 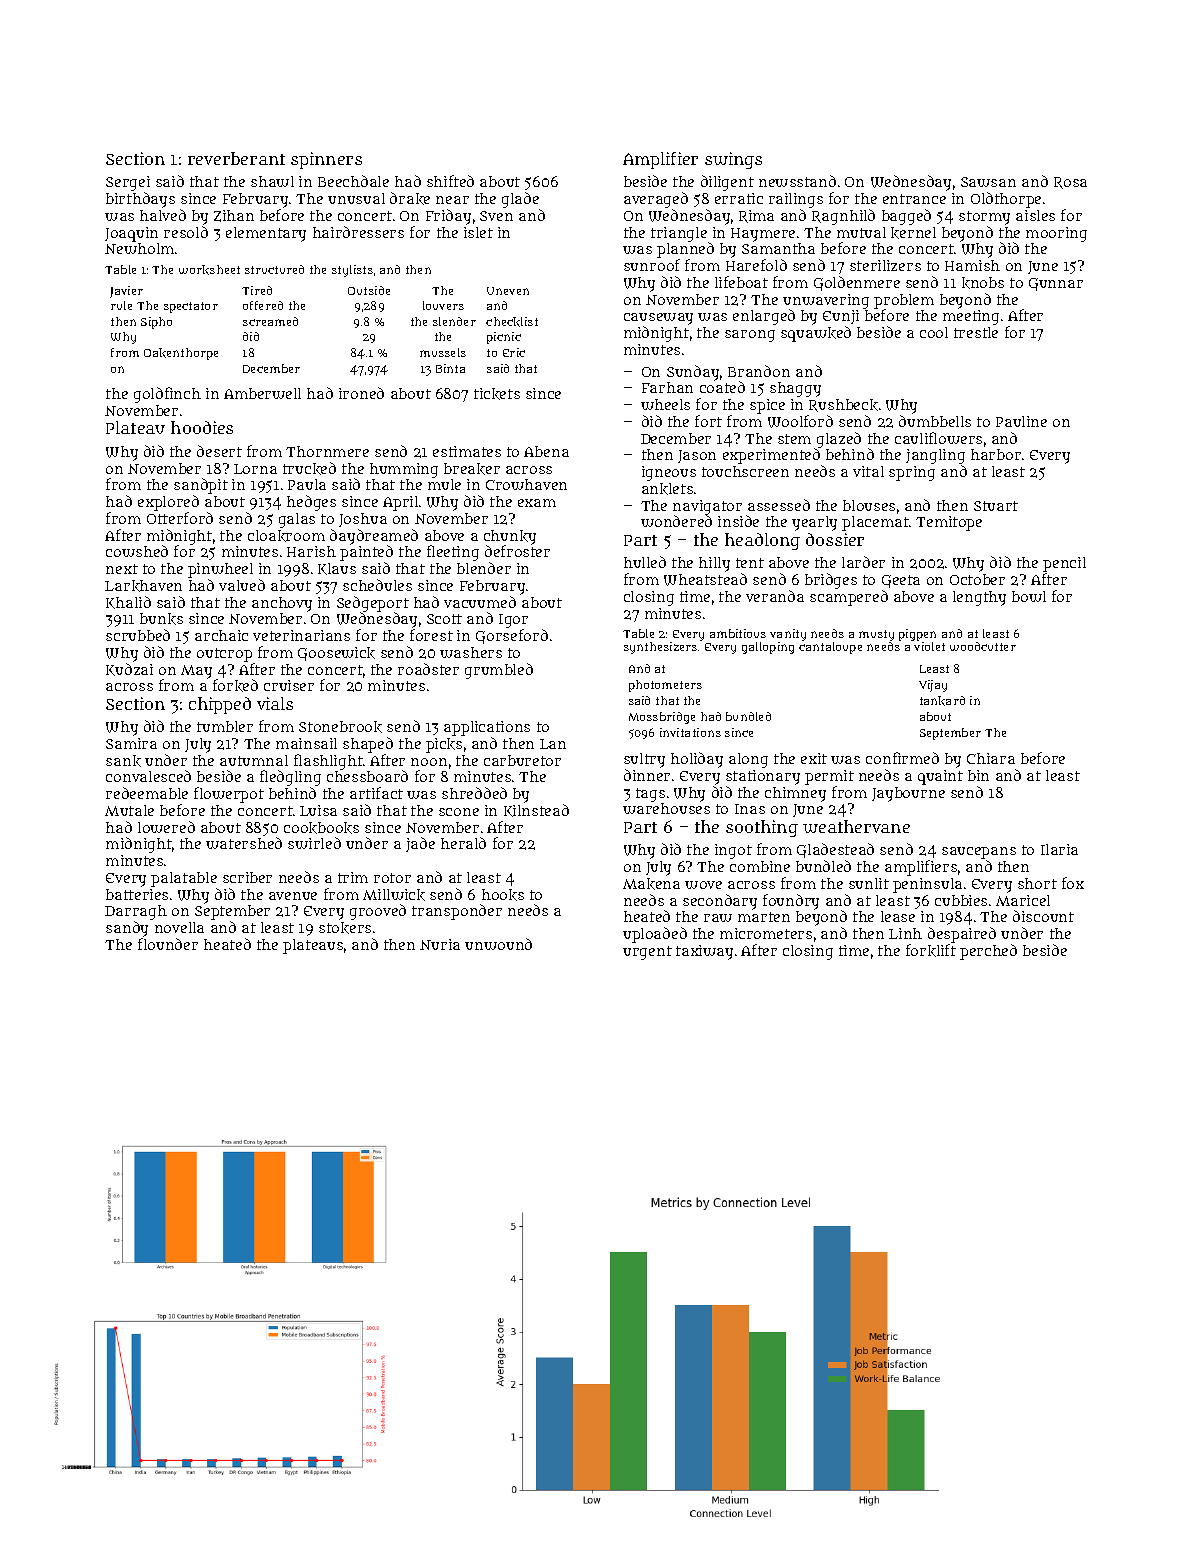 What do you see at coordinates (979, 598) in the screenshot?
I see `lengthy` at bounding box center [979, 598].
